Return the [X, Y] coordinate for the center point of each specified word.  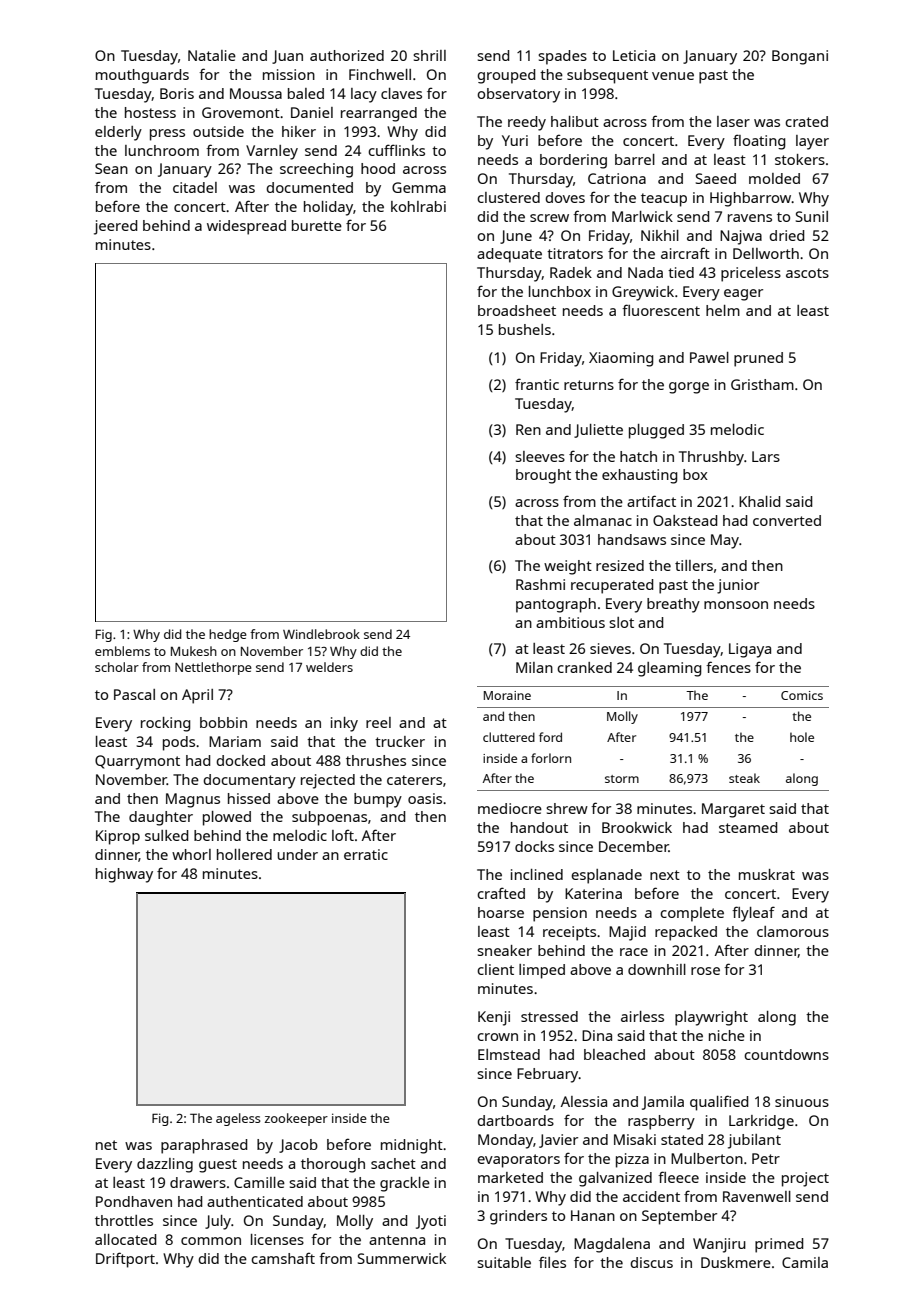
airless [642, 1016]
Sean [111, 168]
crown [497, 1037]
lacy [364, 95]
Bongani [800, 57]
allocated [125, 1239]
